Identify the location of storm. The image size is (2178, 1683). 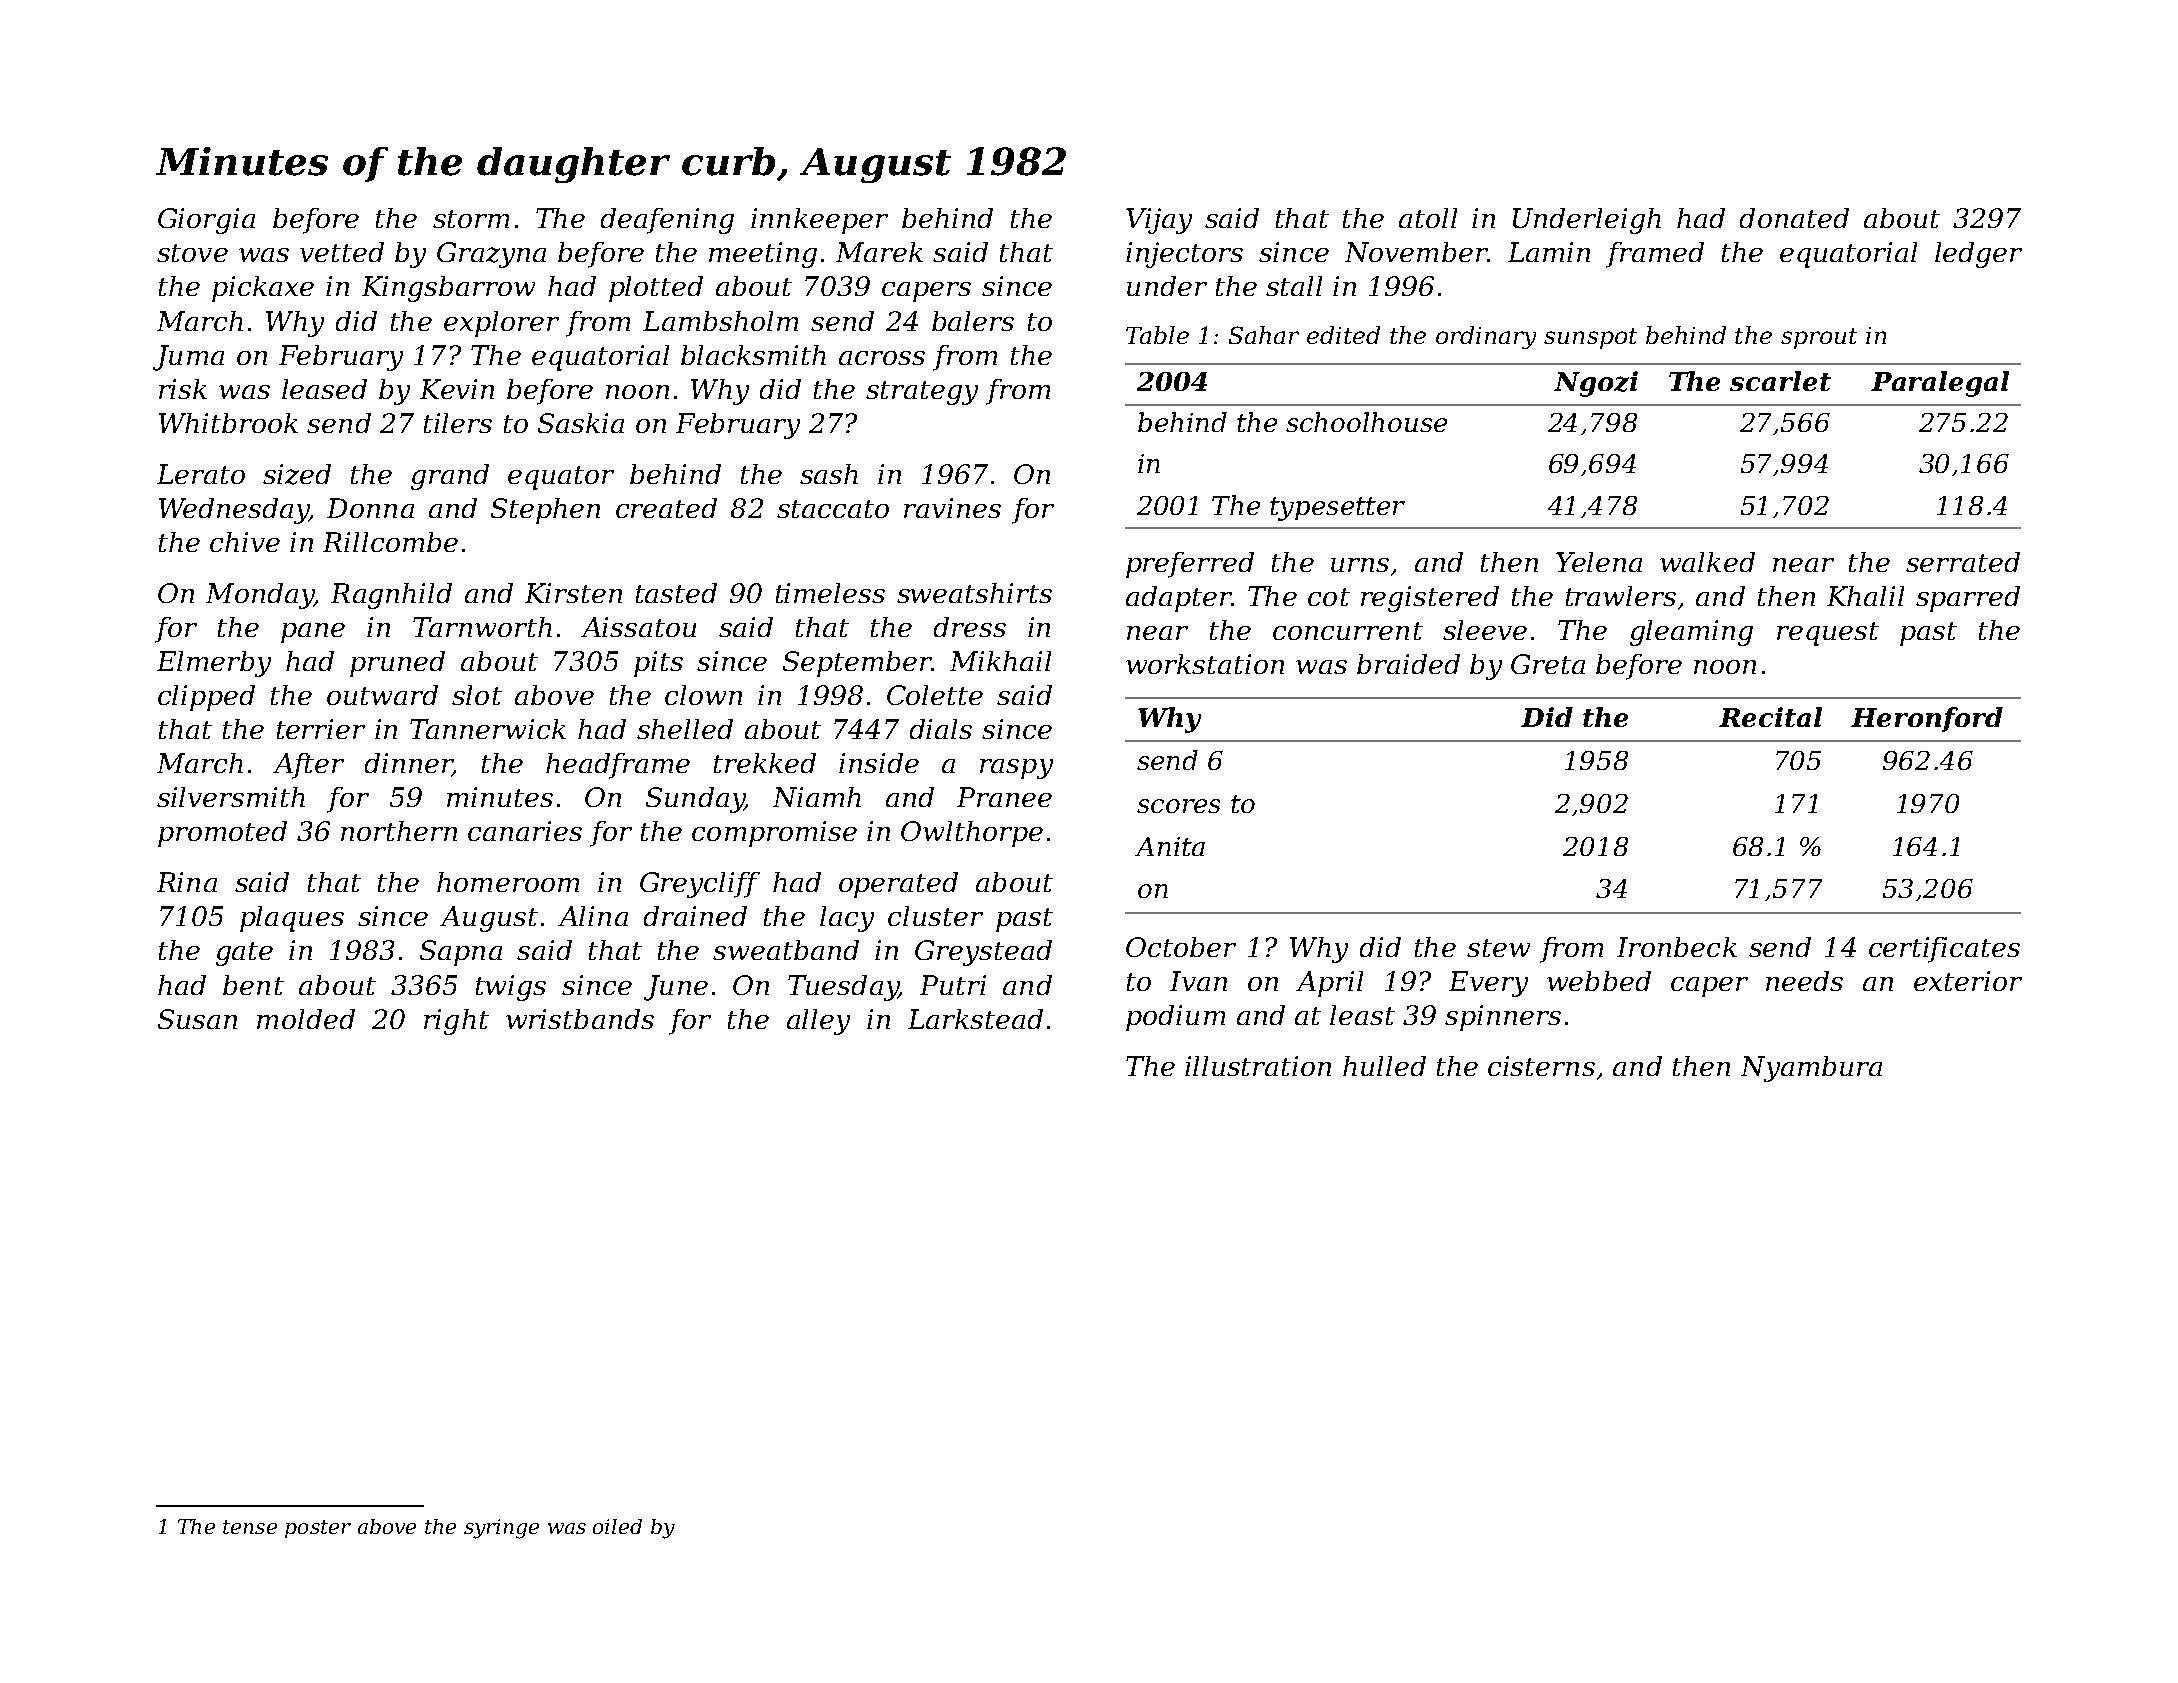
(471, 219).
